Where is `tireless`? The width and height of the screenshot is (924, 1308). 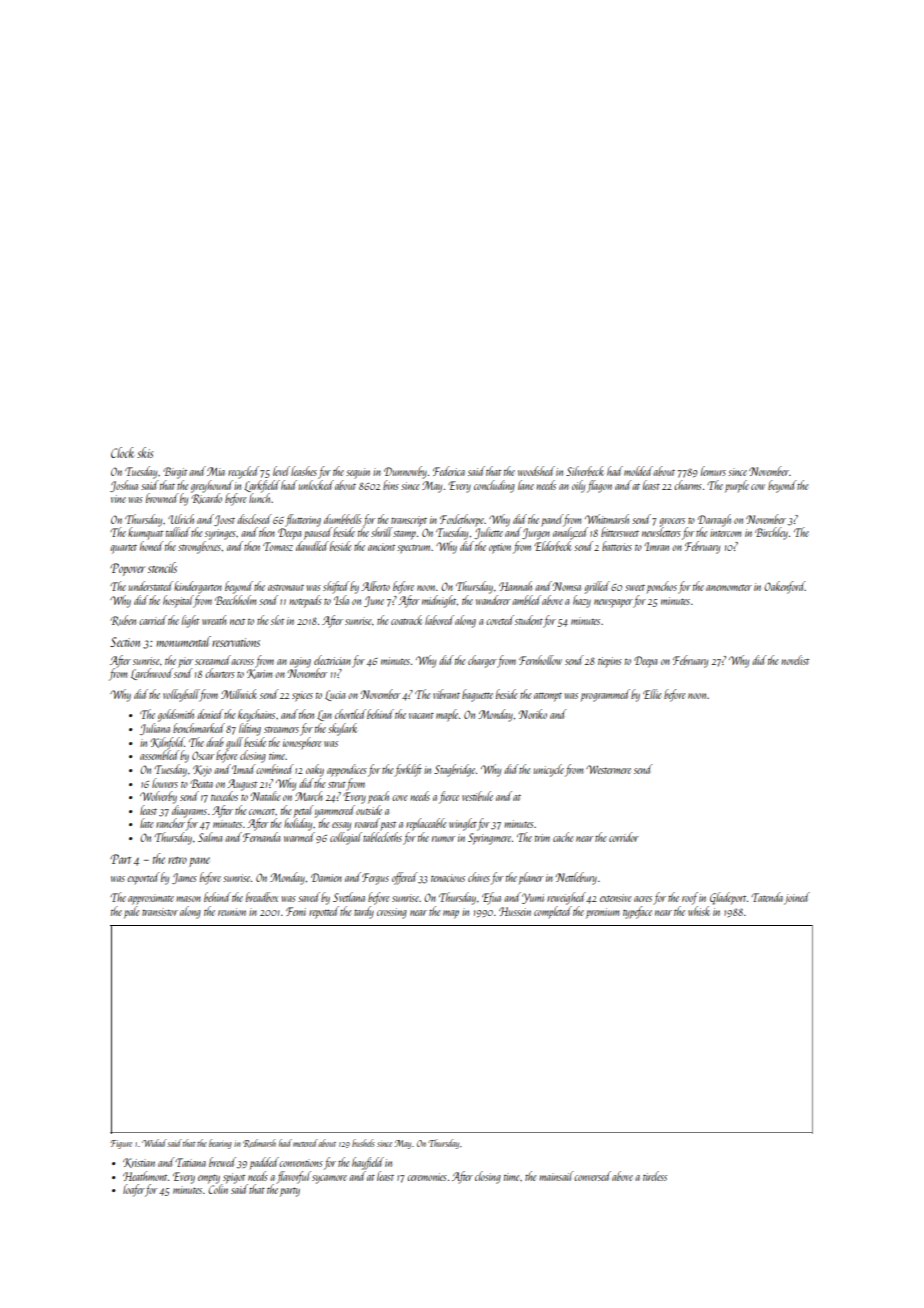
tireless is located at coordinates (655, 1176).
